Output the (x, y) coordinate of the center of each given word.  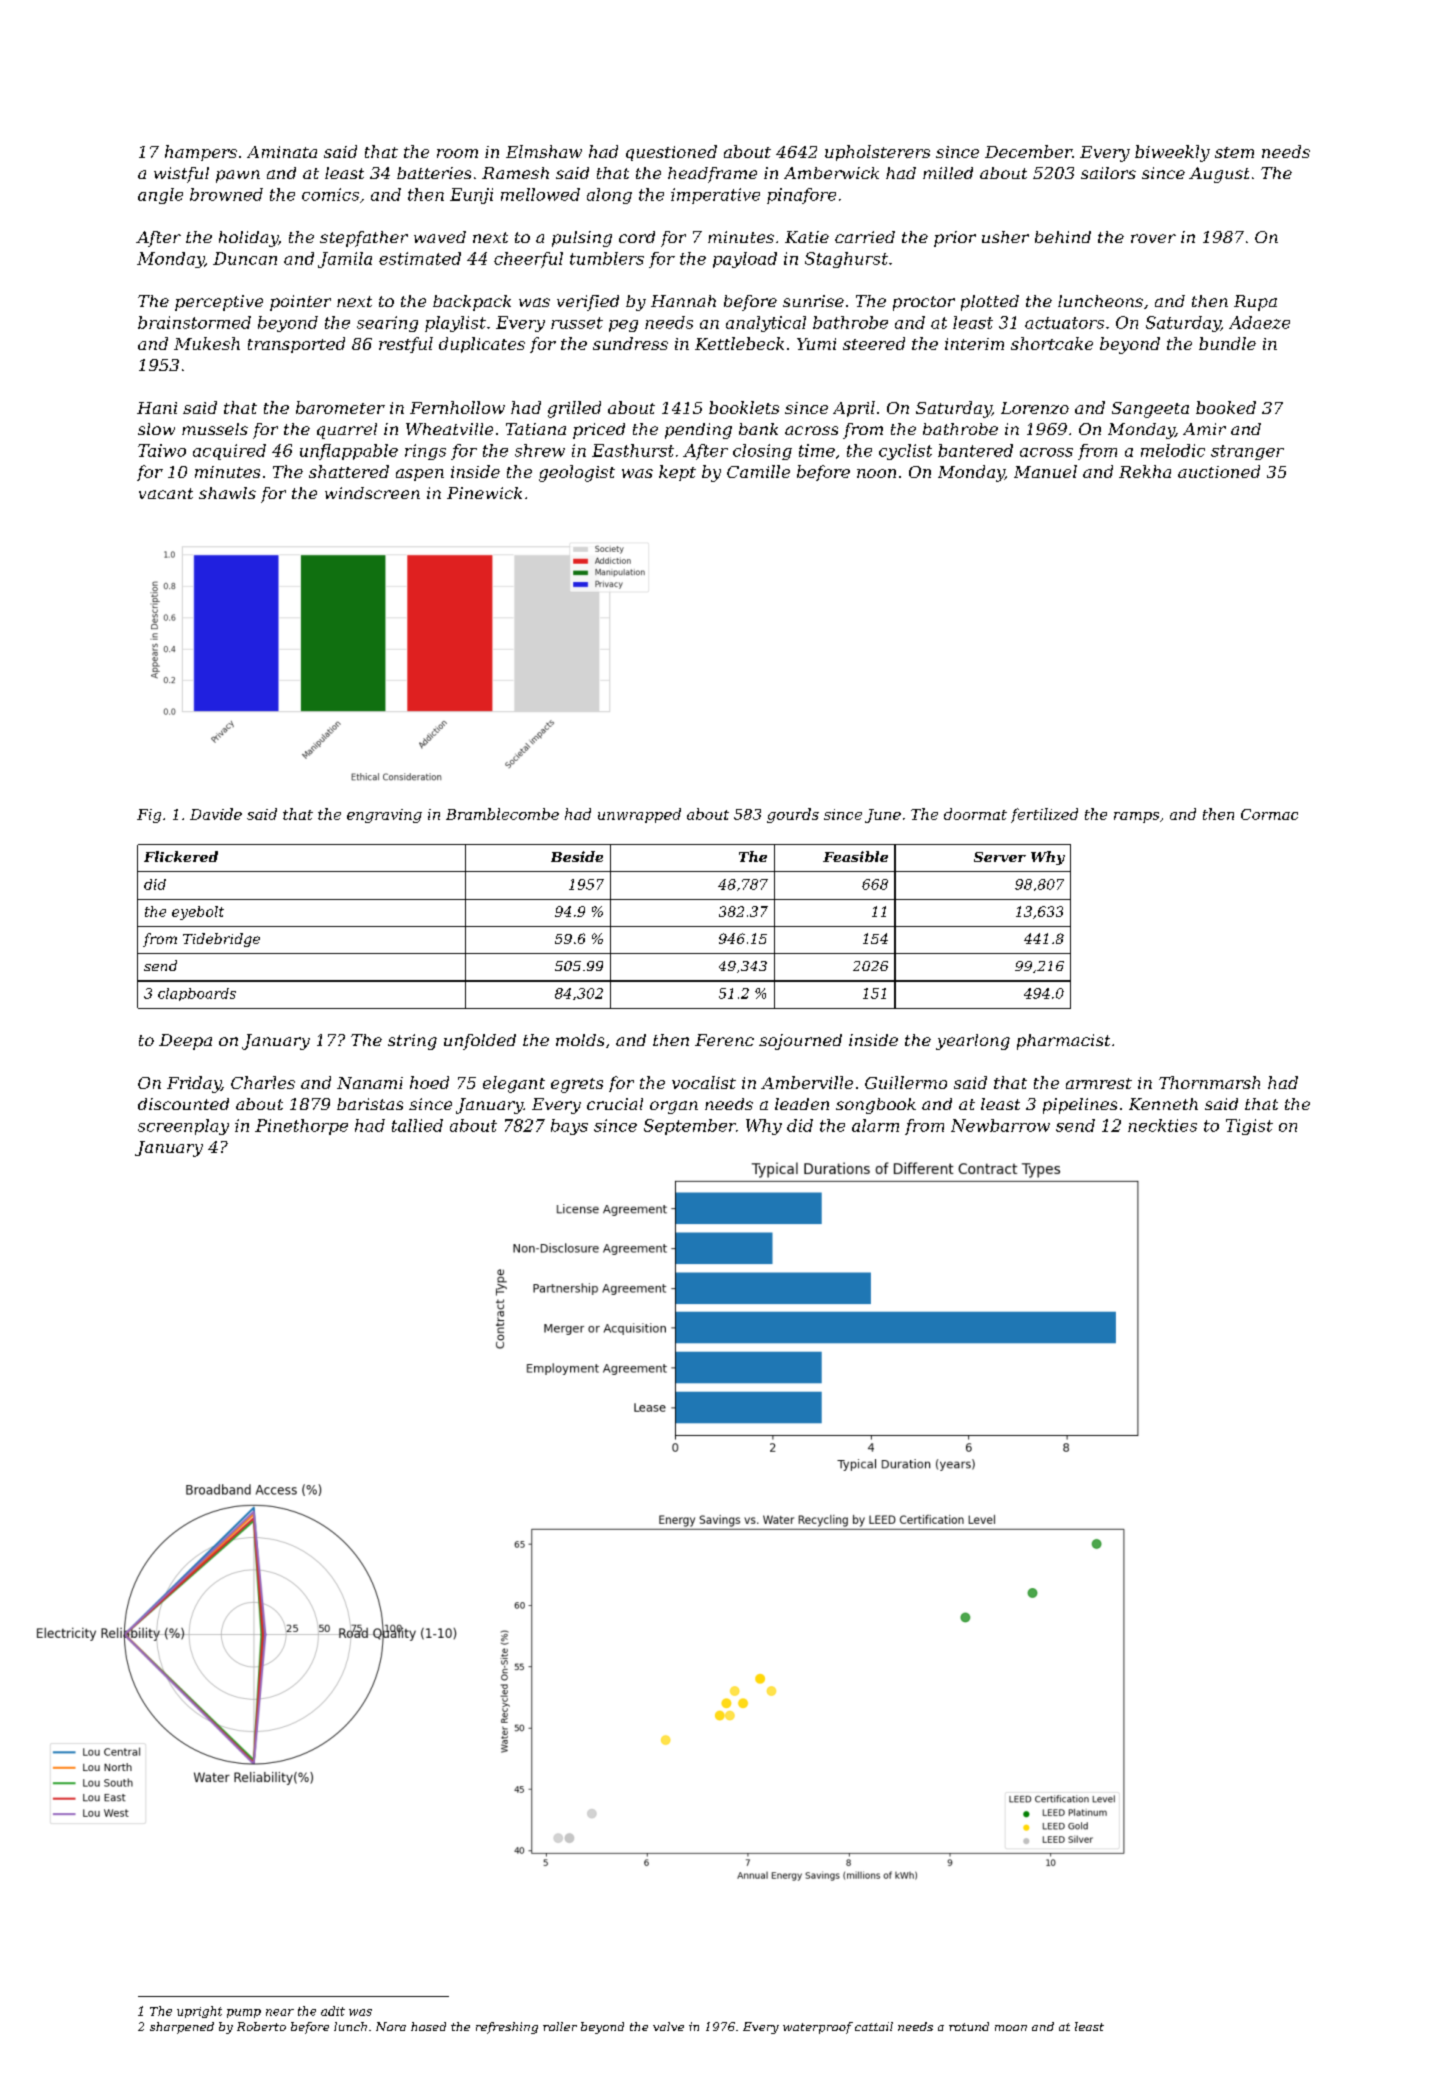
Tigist (1249, 1127)
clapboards (197, 994)
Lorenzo (1035, 408)
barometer (340, 407)
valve (668, 2026)
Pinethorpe (301, 1127)
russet (577, 323)
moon (1011, 2028)
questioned (671, 153)
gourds (793, 815)
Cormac (1269, 814)
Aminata (282, 152)
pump (244, 2013)
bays (569, 1127)
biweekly (1172, 153)
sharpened (182, 2028)
